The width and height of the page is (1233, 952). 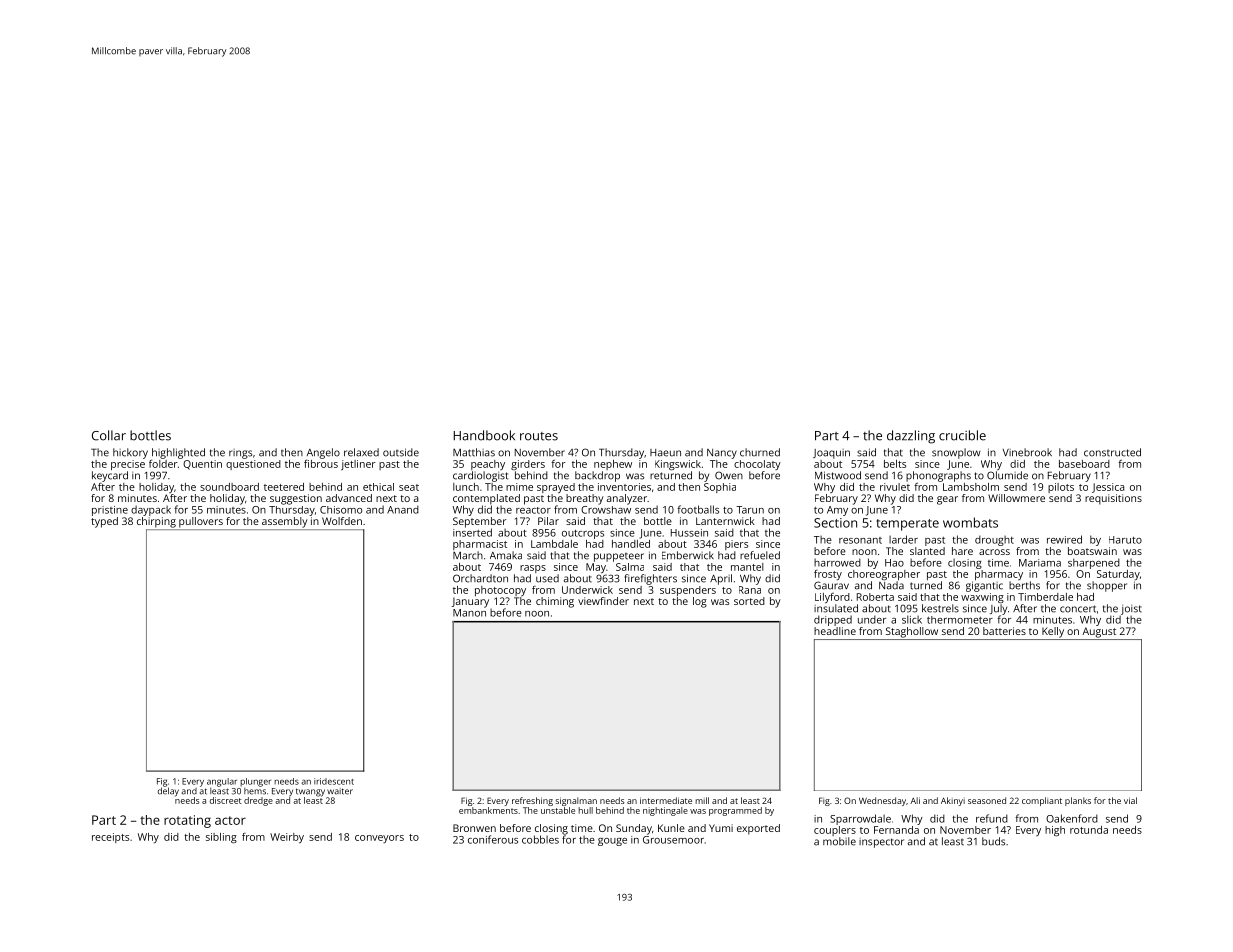 What do you see at coordinates (760, 452) in the page?
I see `churned` at bounding box center [760, 452].
